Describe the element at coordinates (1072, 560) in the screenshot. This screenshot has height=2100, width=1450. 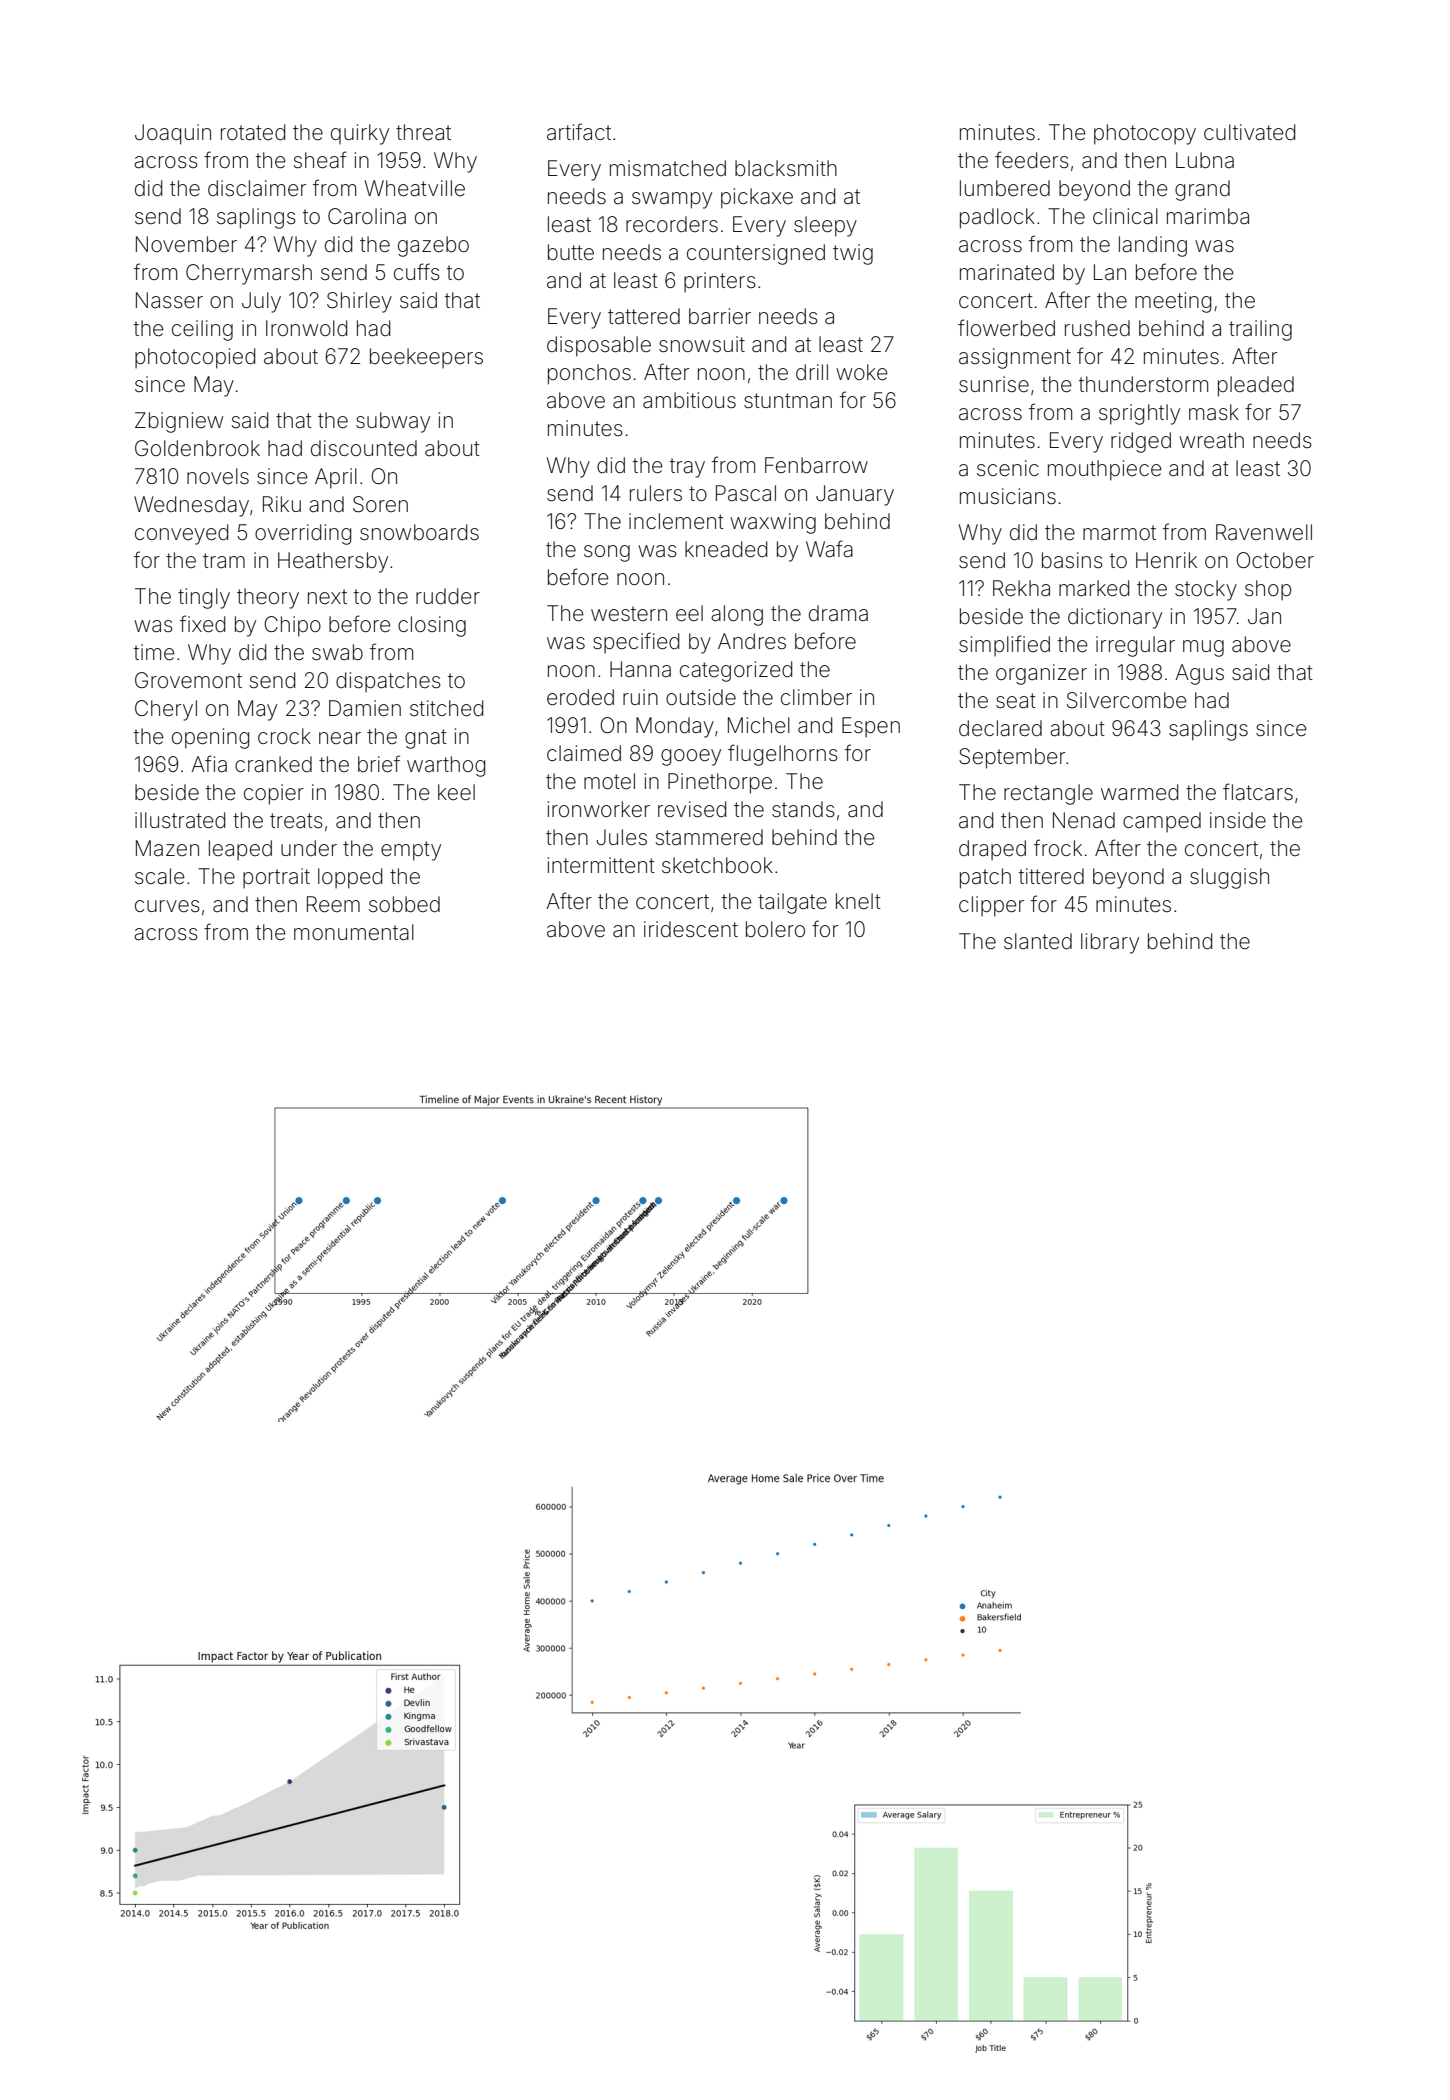
I see `basins` at that location.
